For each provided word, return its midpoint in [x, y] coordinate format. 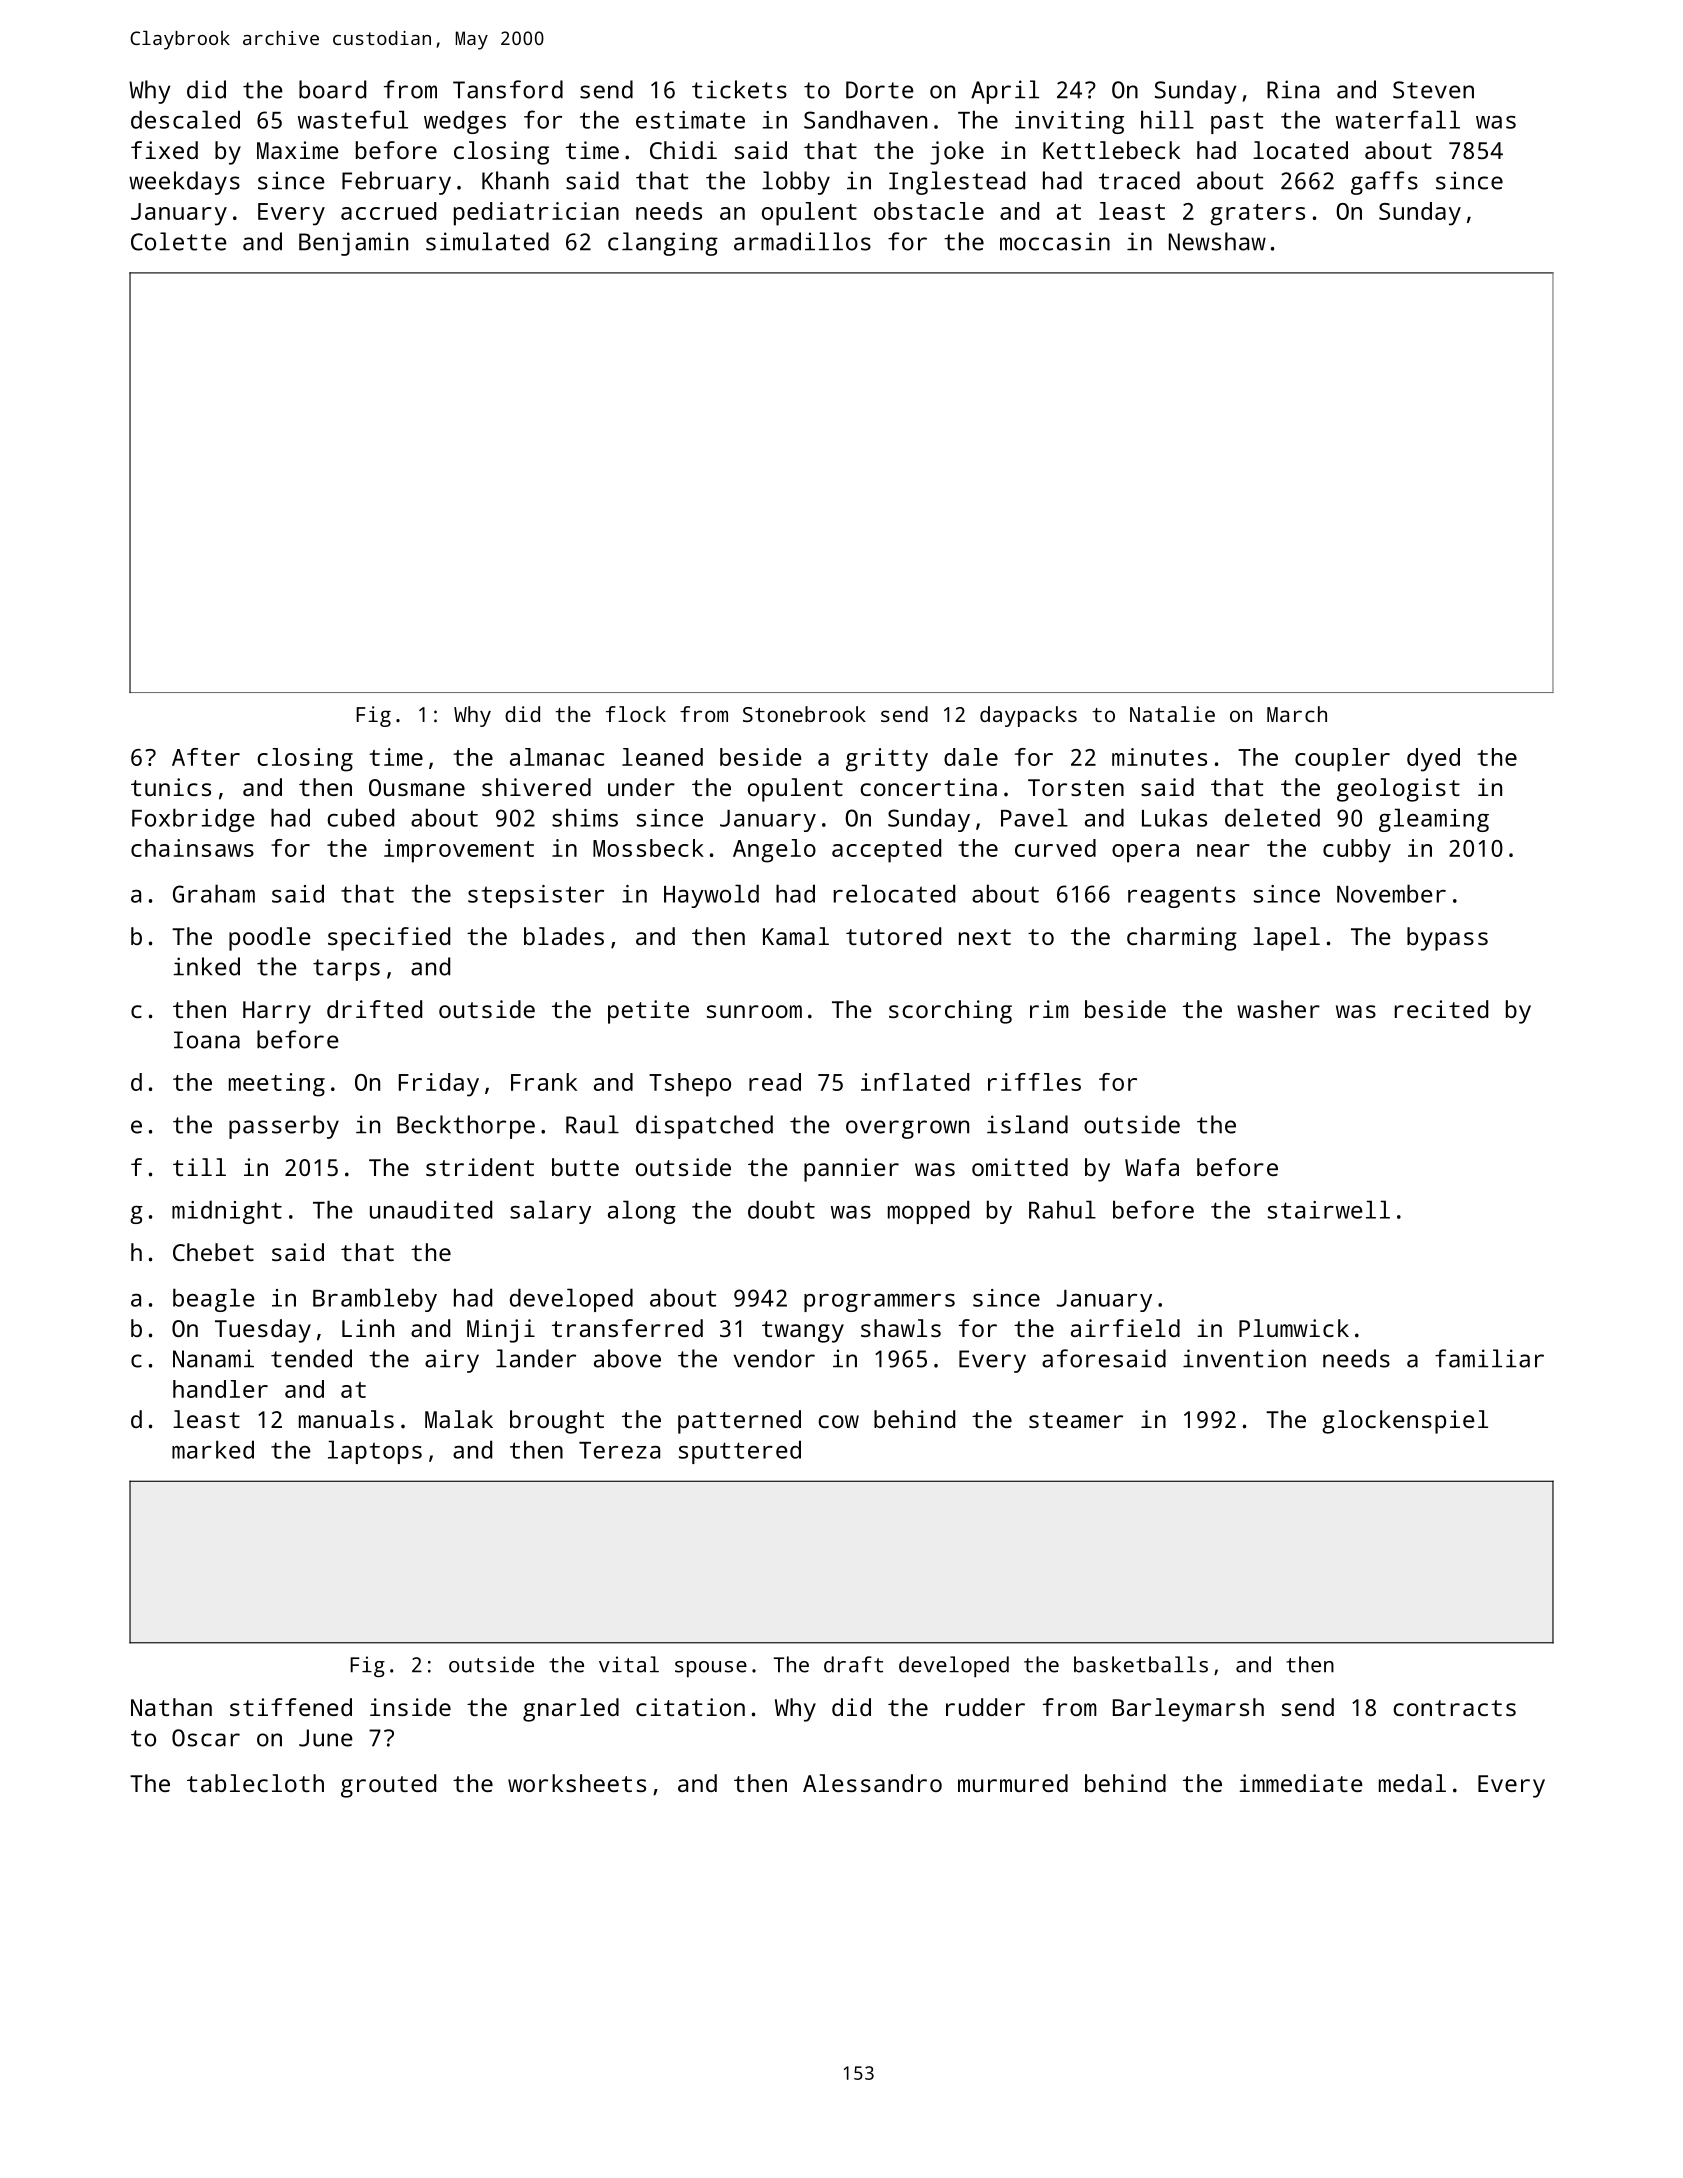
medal [1412, 1783]
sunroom [754, 1011]
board [332, 89]
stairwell [1329, 1209]
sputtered [740, 1452]
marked [213, 1449]
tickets [739, 89]
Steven [1433, 90]
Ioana [207, 1040]
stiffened [291, 1707]
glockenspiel [1405, 1422]
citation [690, 1707]
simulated [487, 241]
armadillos [802, 241]
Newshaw [1217, 241]
